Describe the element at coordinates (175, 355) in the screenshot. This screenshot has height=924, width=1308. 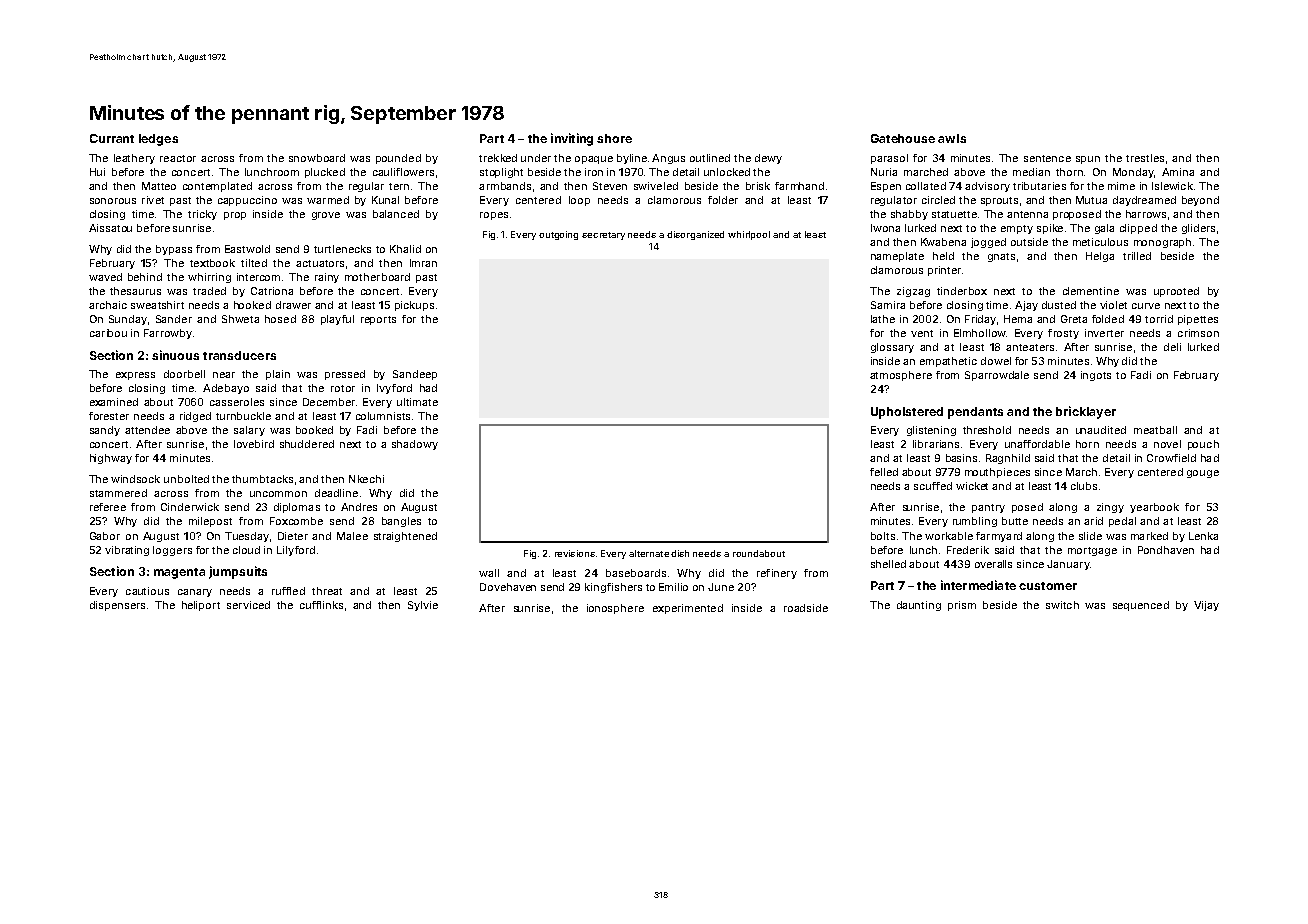
I see `sinuous` at that location.
